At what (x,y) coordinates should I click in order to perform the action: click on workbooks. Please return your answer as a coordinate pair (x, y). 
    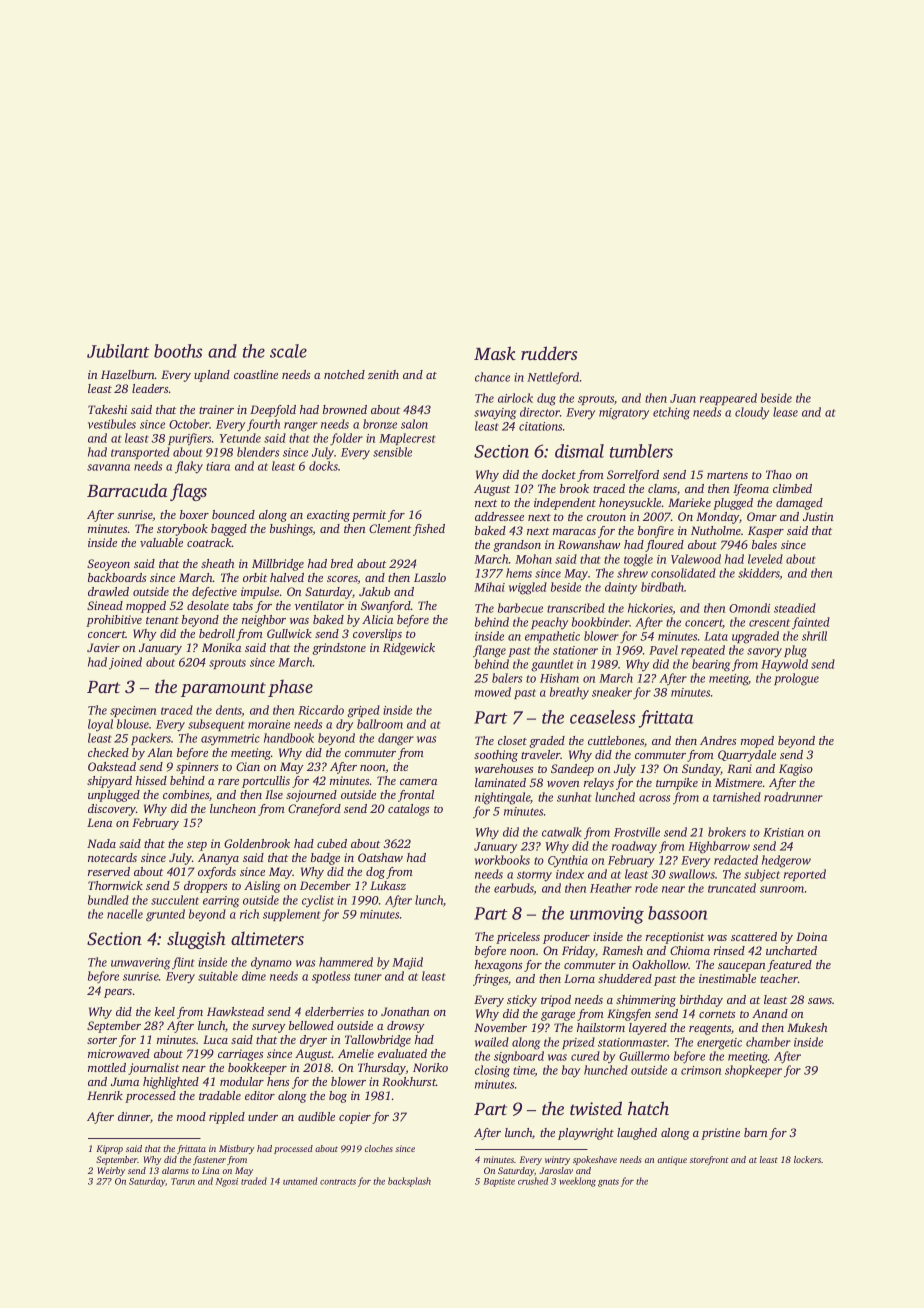
    Looking at the image, I should click on (502, 860).
